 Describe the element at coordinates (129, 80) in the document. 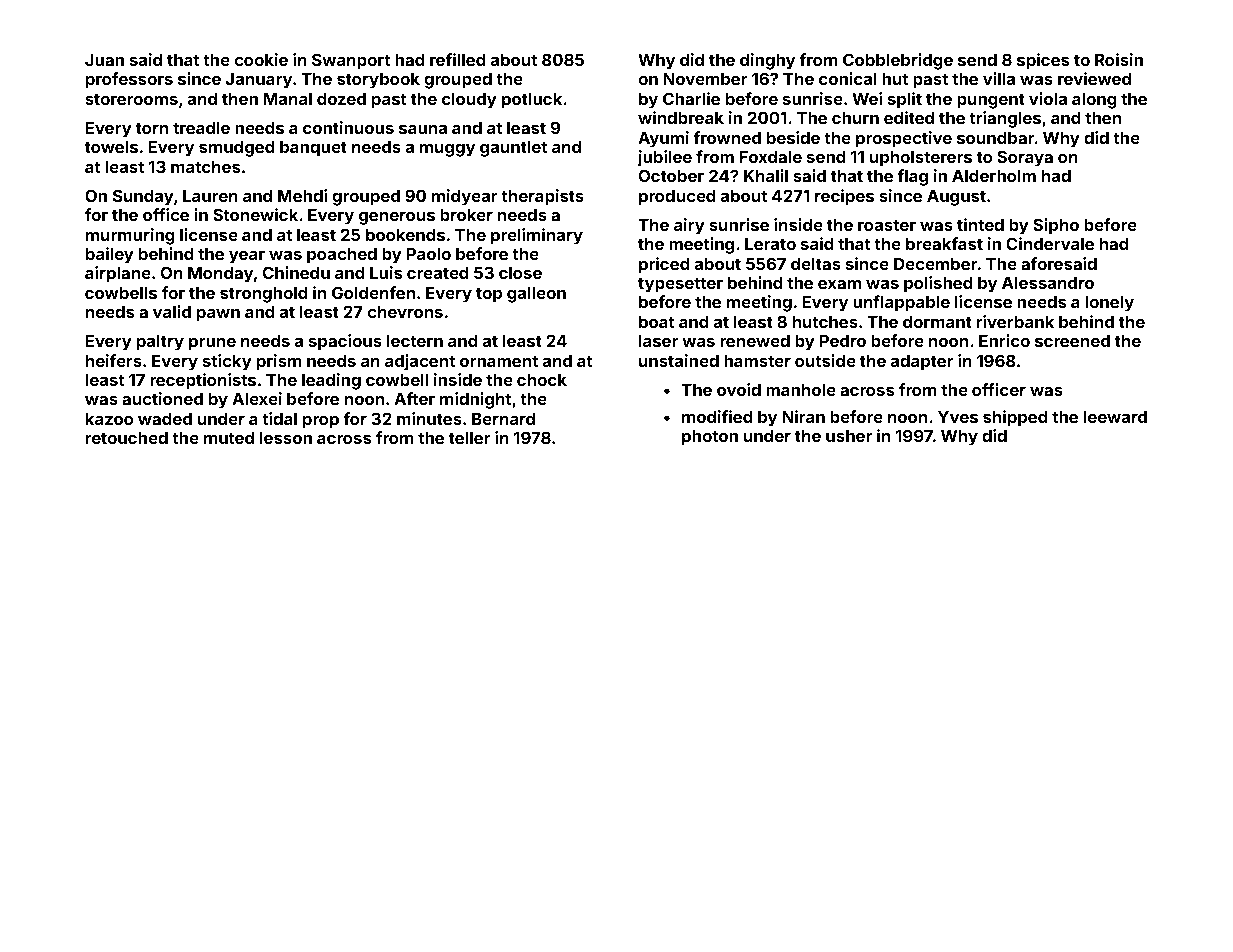

I see `professors` at that location.
